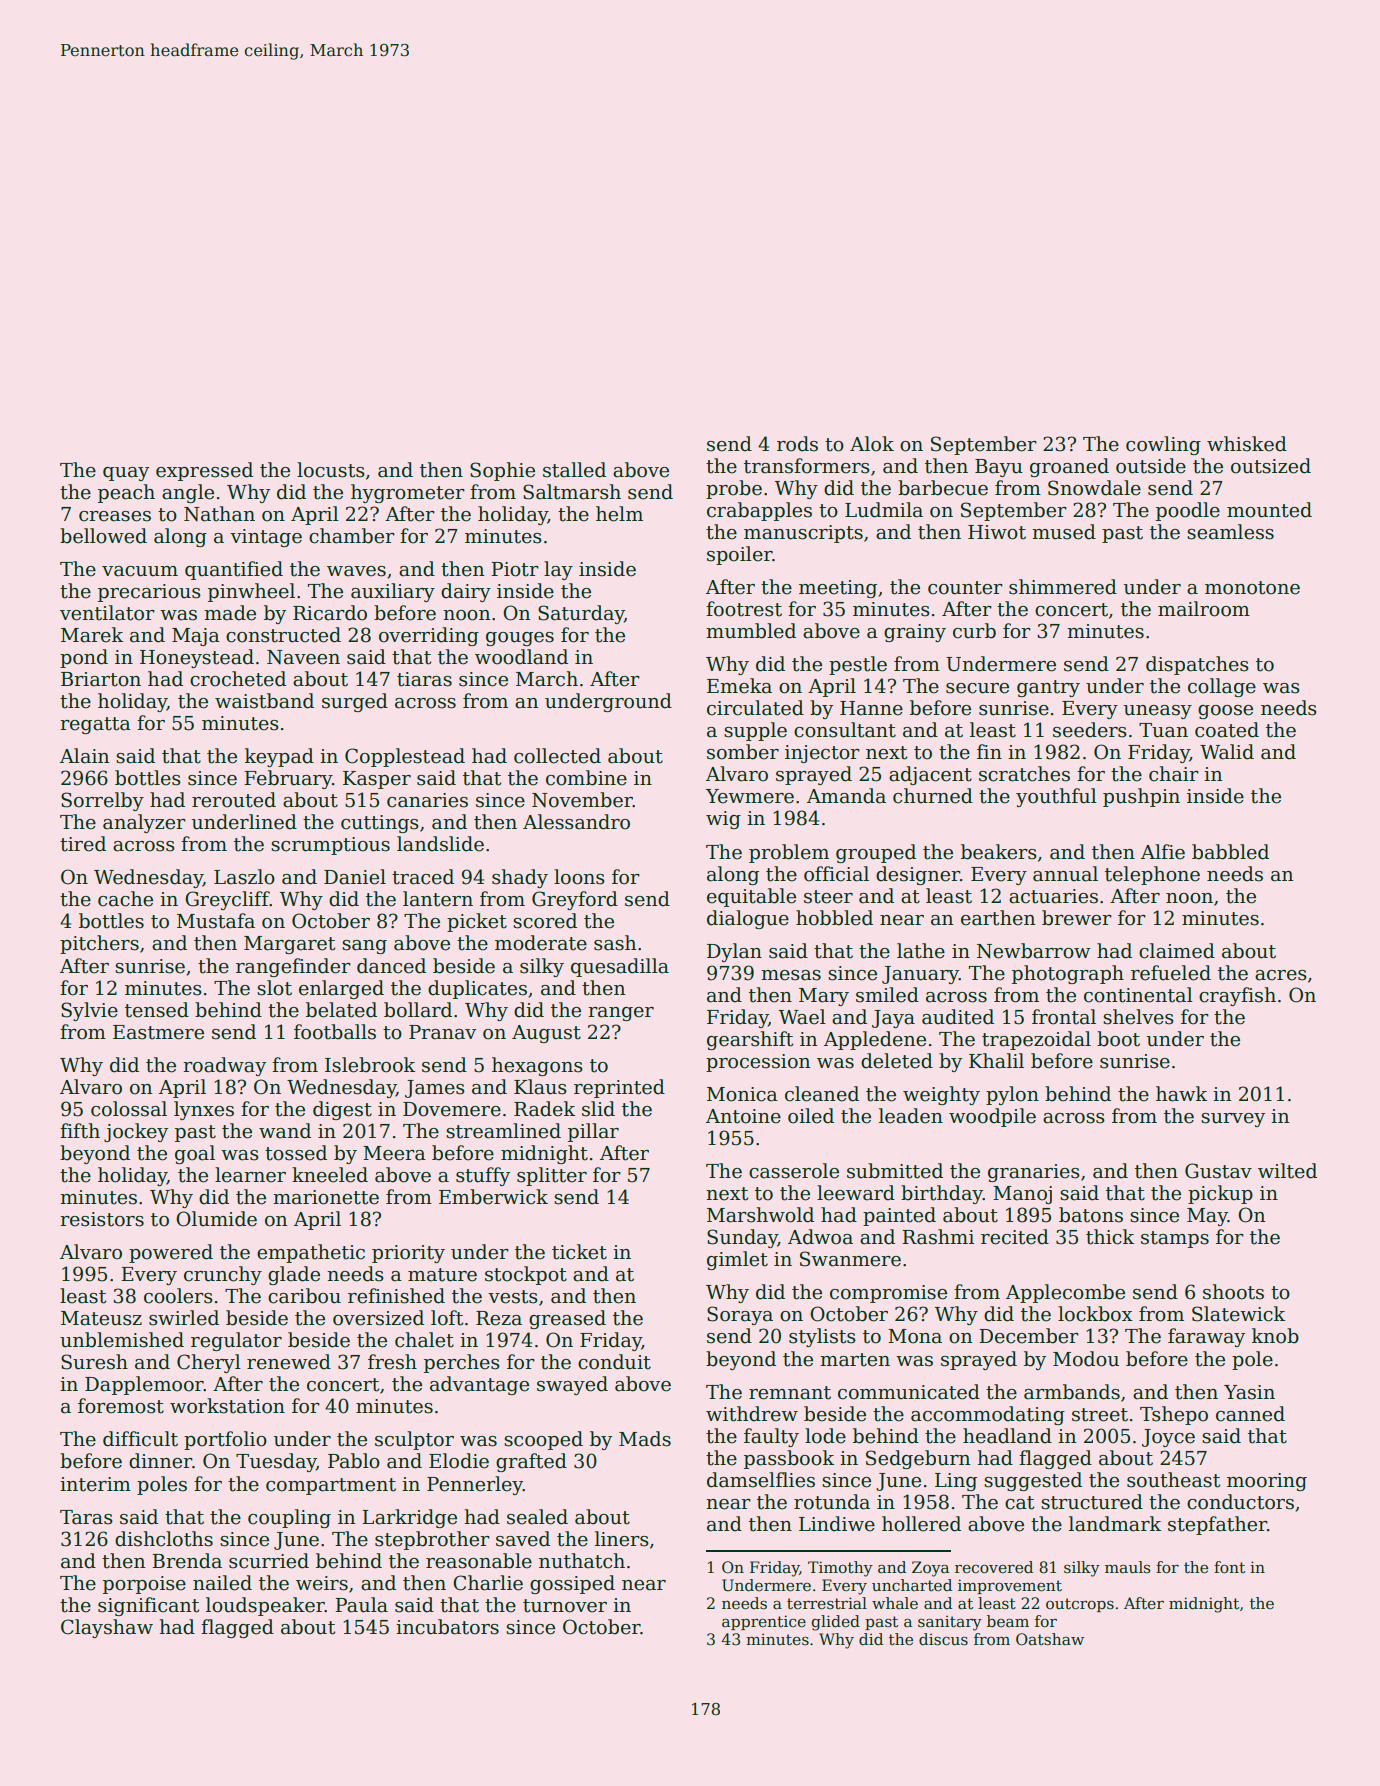  Describe the element at coordinates (204, 471) in the screenshot. I see `expressed` at that location.
